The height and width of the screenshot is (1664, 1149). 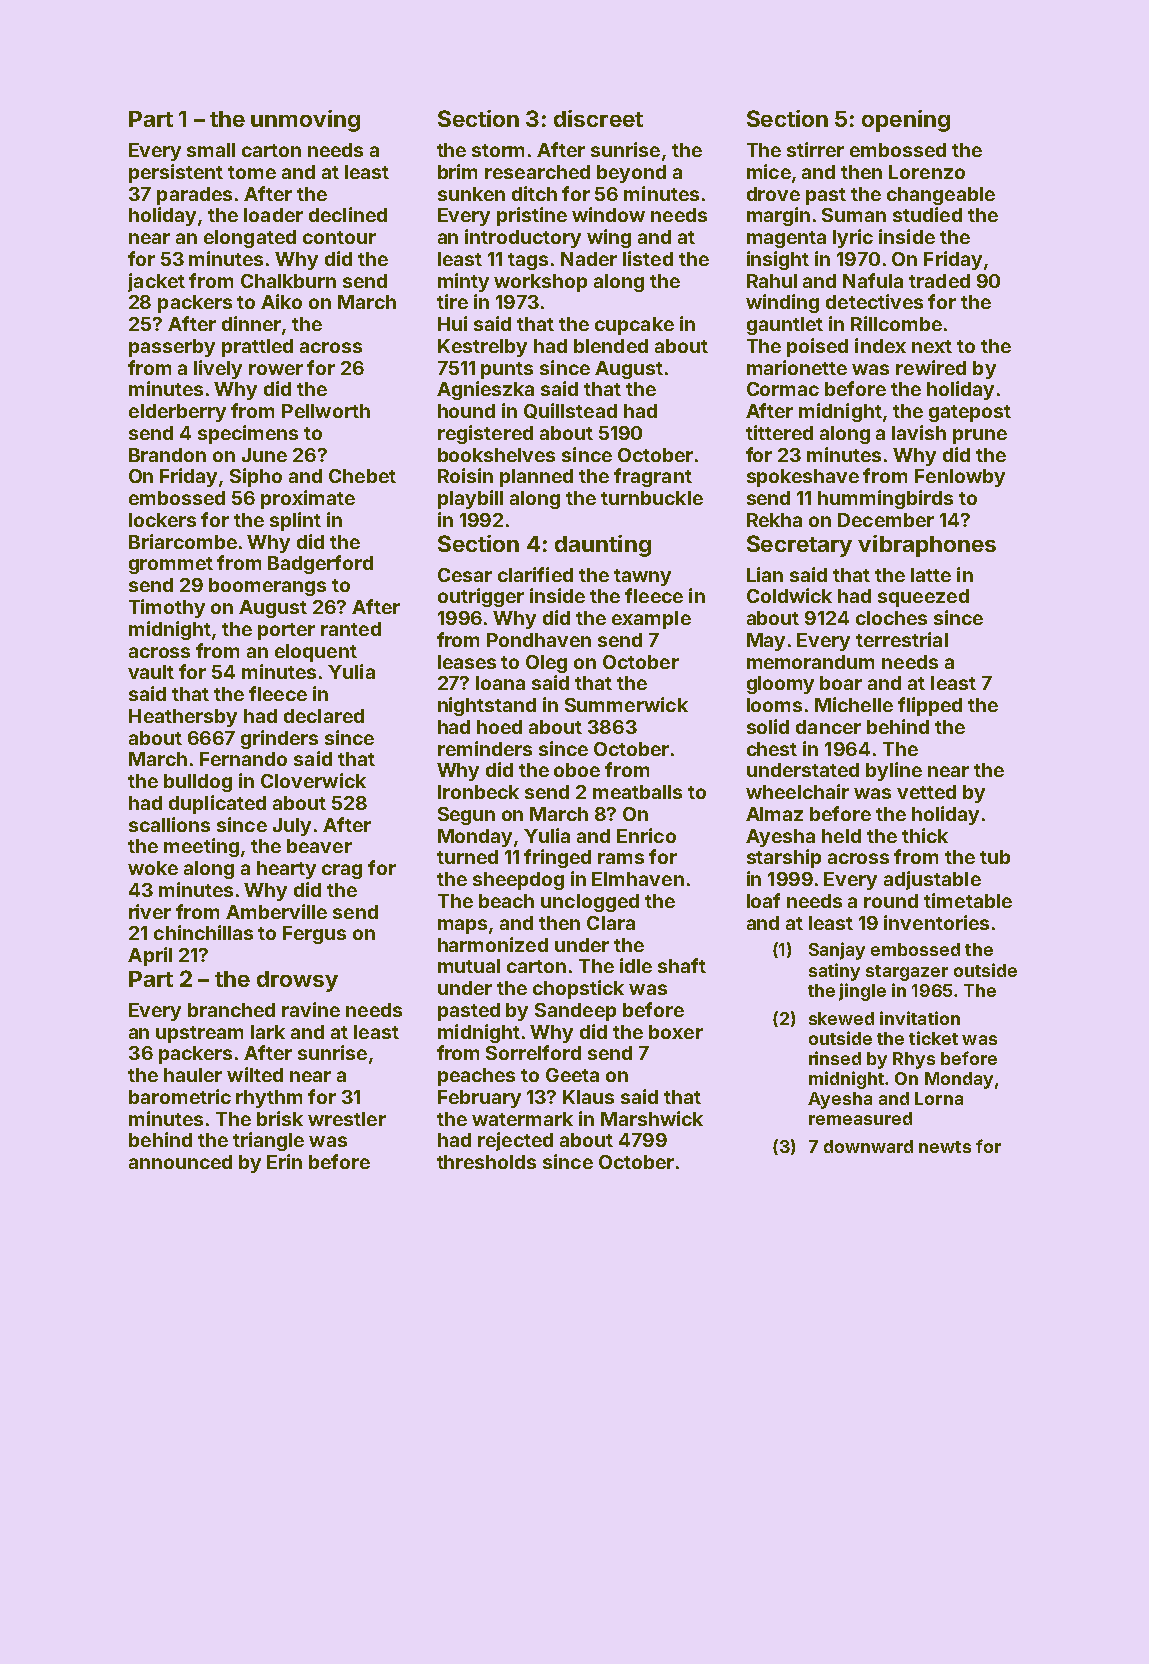 What do you see at coordinates (927, 172) in the screenshot?
I see `Lorenzo` at bounding box center [927, 172].
